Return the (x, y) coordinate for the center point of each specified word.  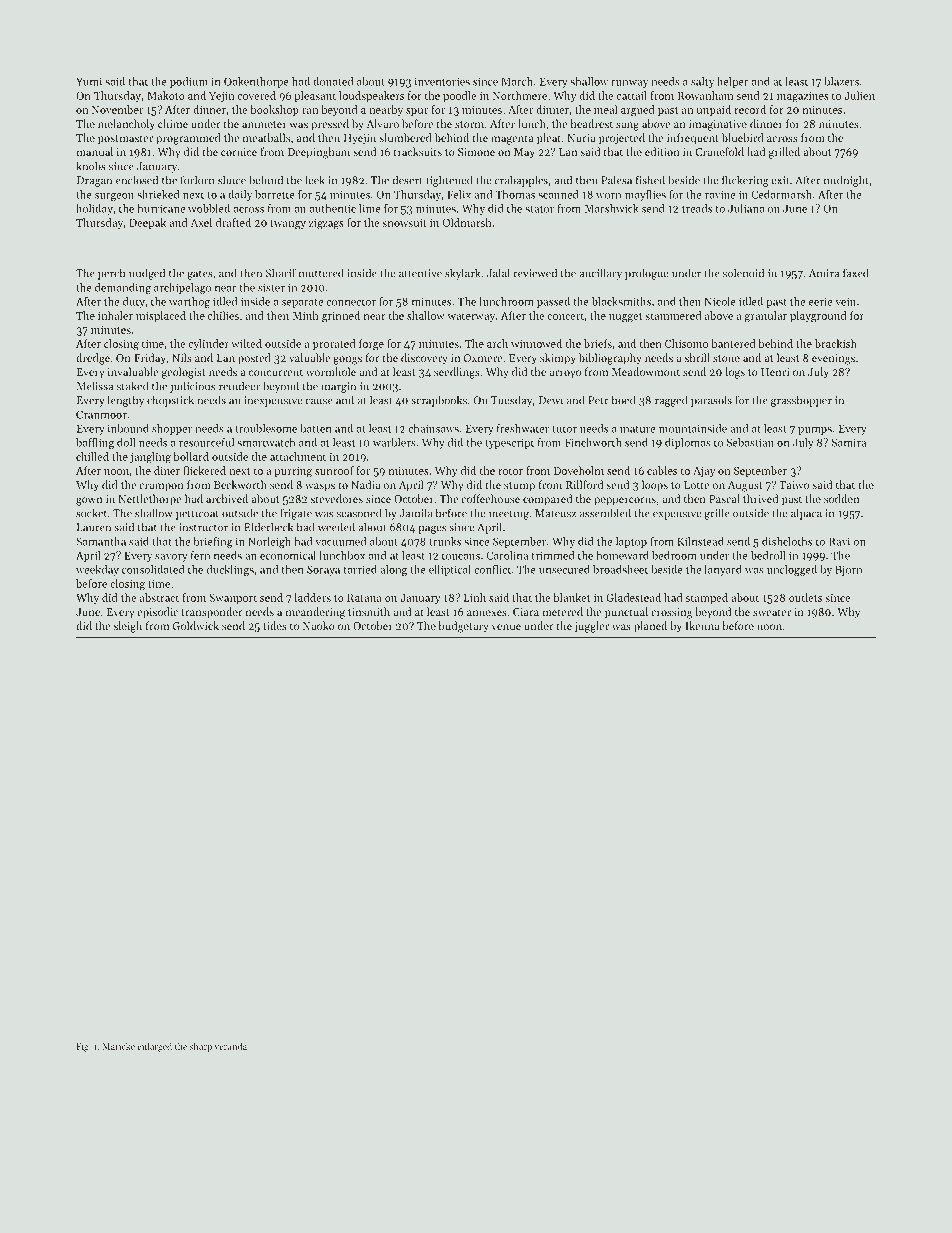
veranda (230, 1046)
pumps (815, 431)
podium (189, 82)
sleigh (128, 627)
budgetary (463, 627)
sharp (201, 1047)
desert (408, 180)
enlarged (154, 1047)
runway (629, 84)
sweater (772, 612)
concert (565, 316)
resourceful (206, 442)
